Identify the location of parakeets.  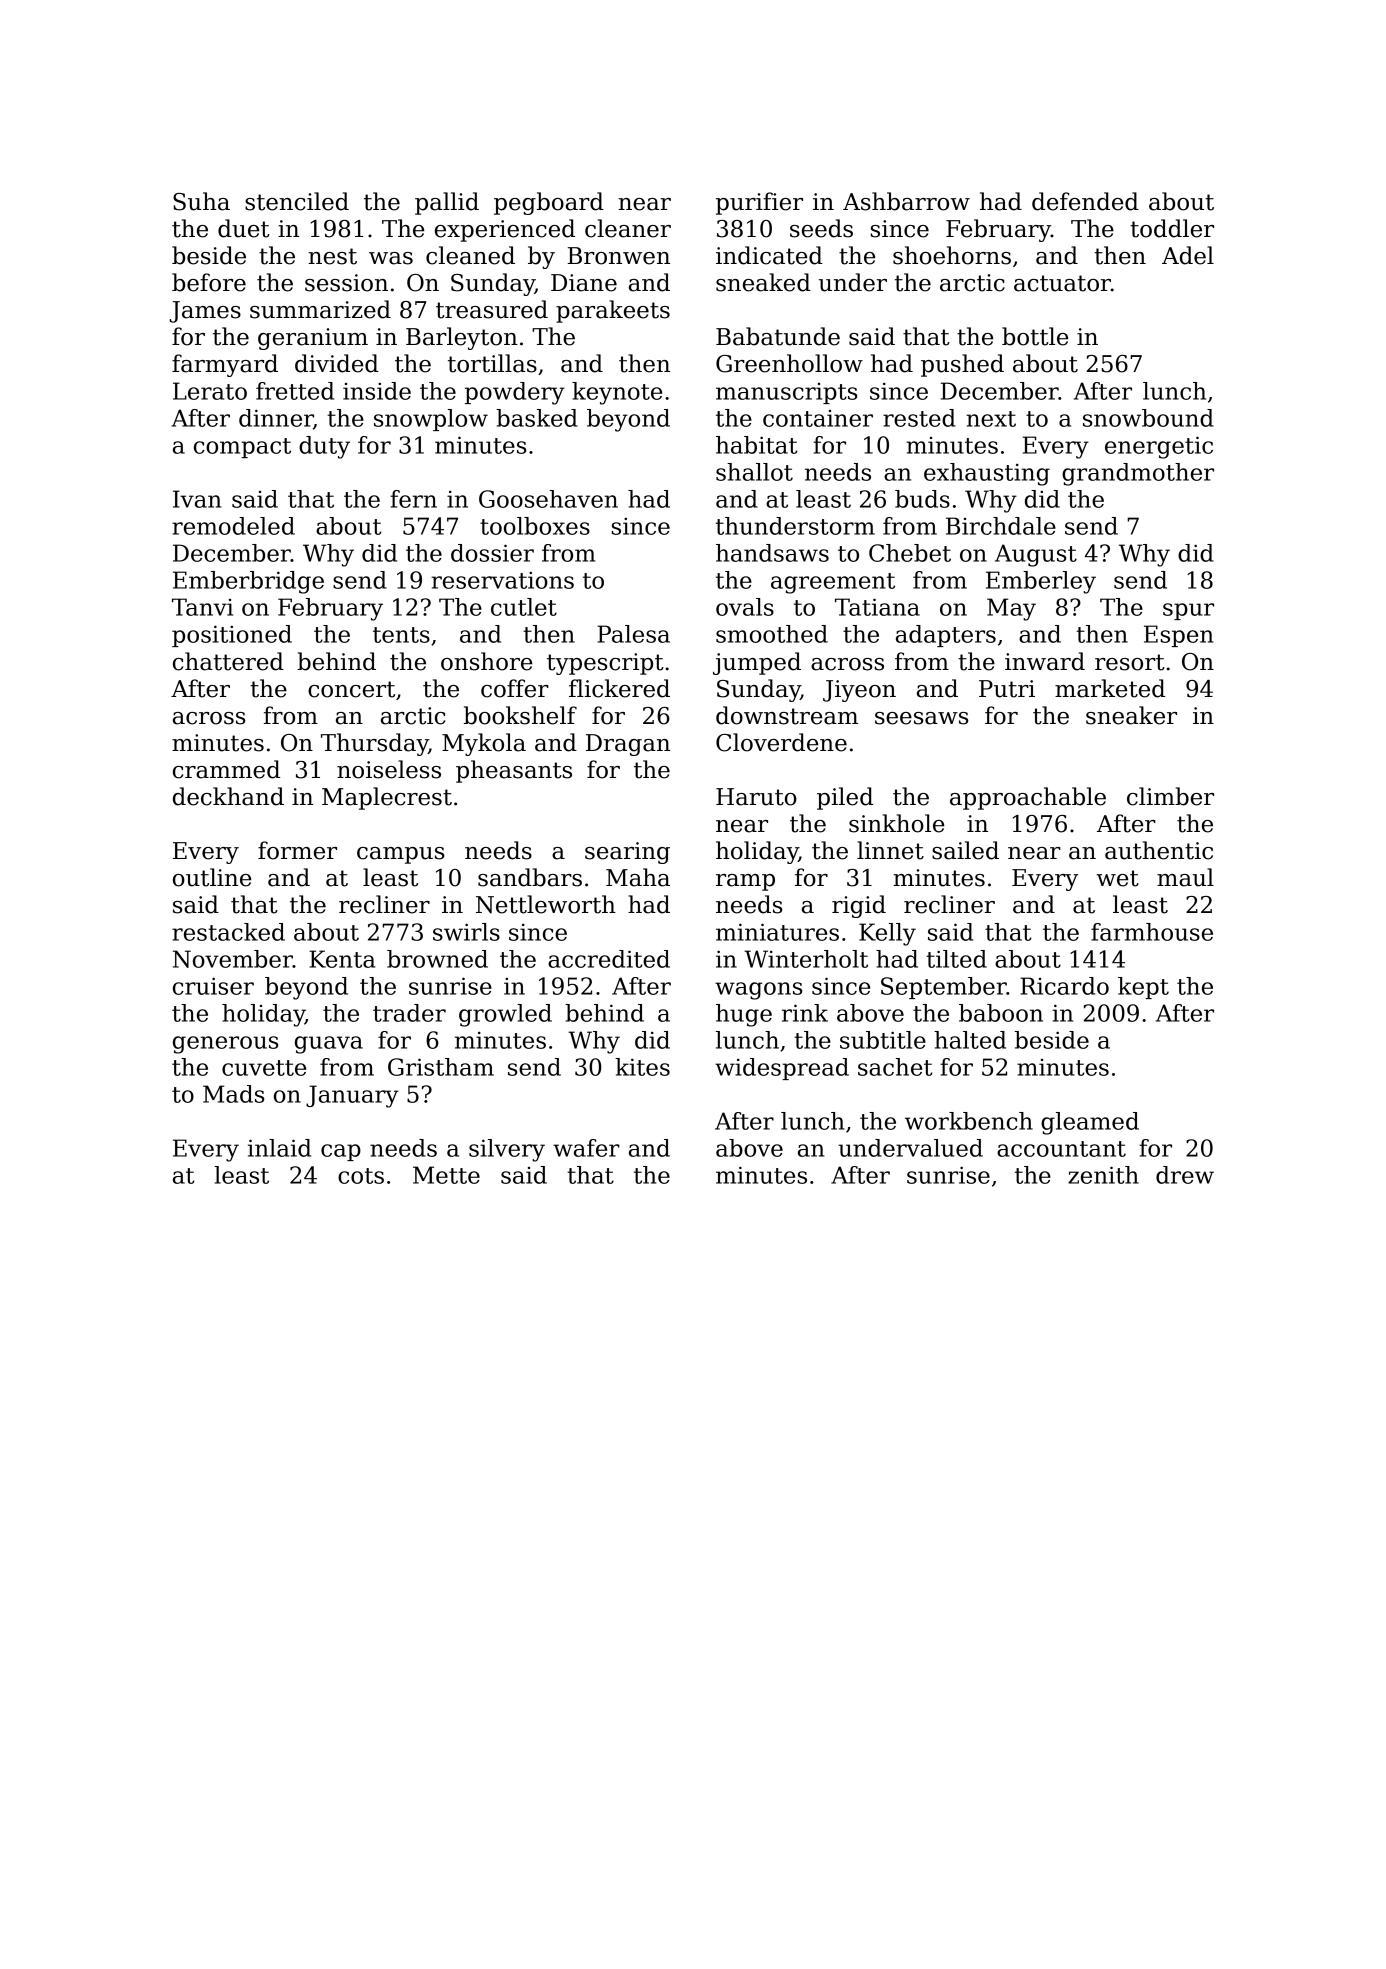
(613, 311).
